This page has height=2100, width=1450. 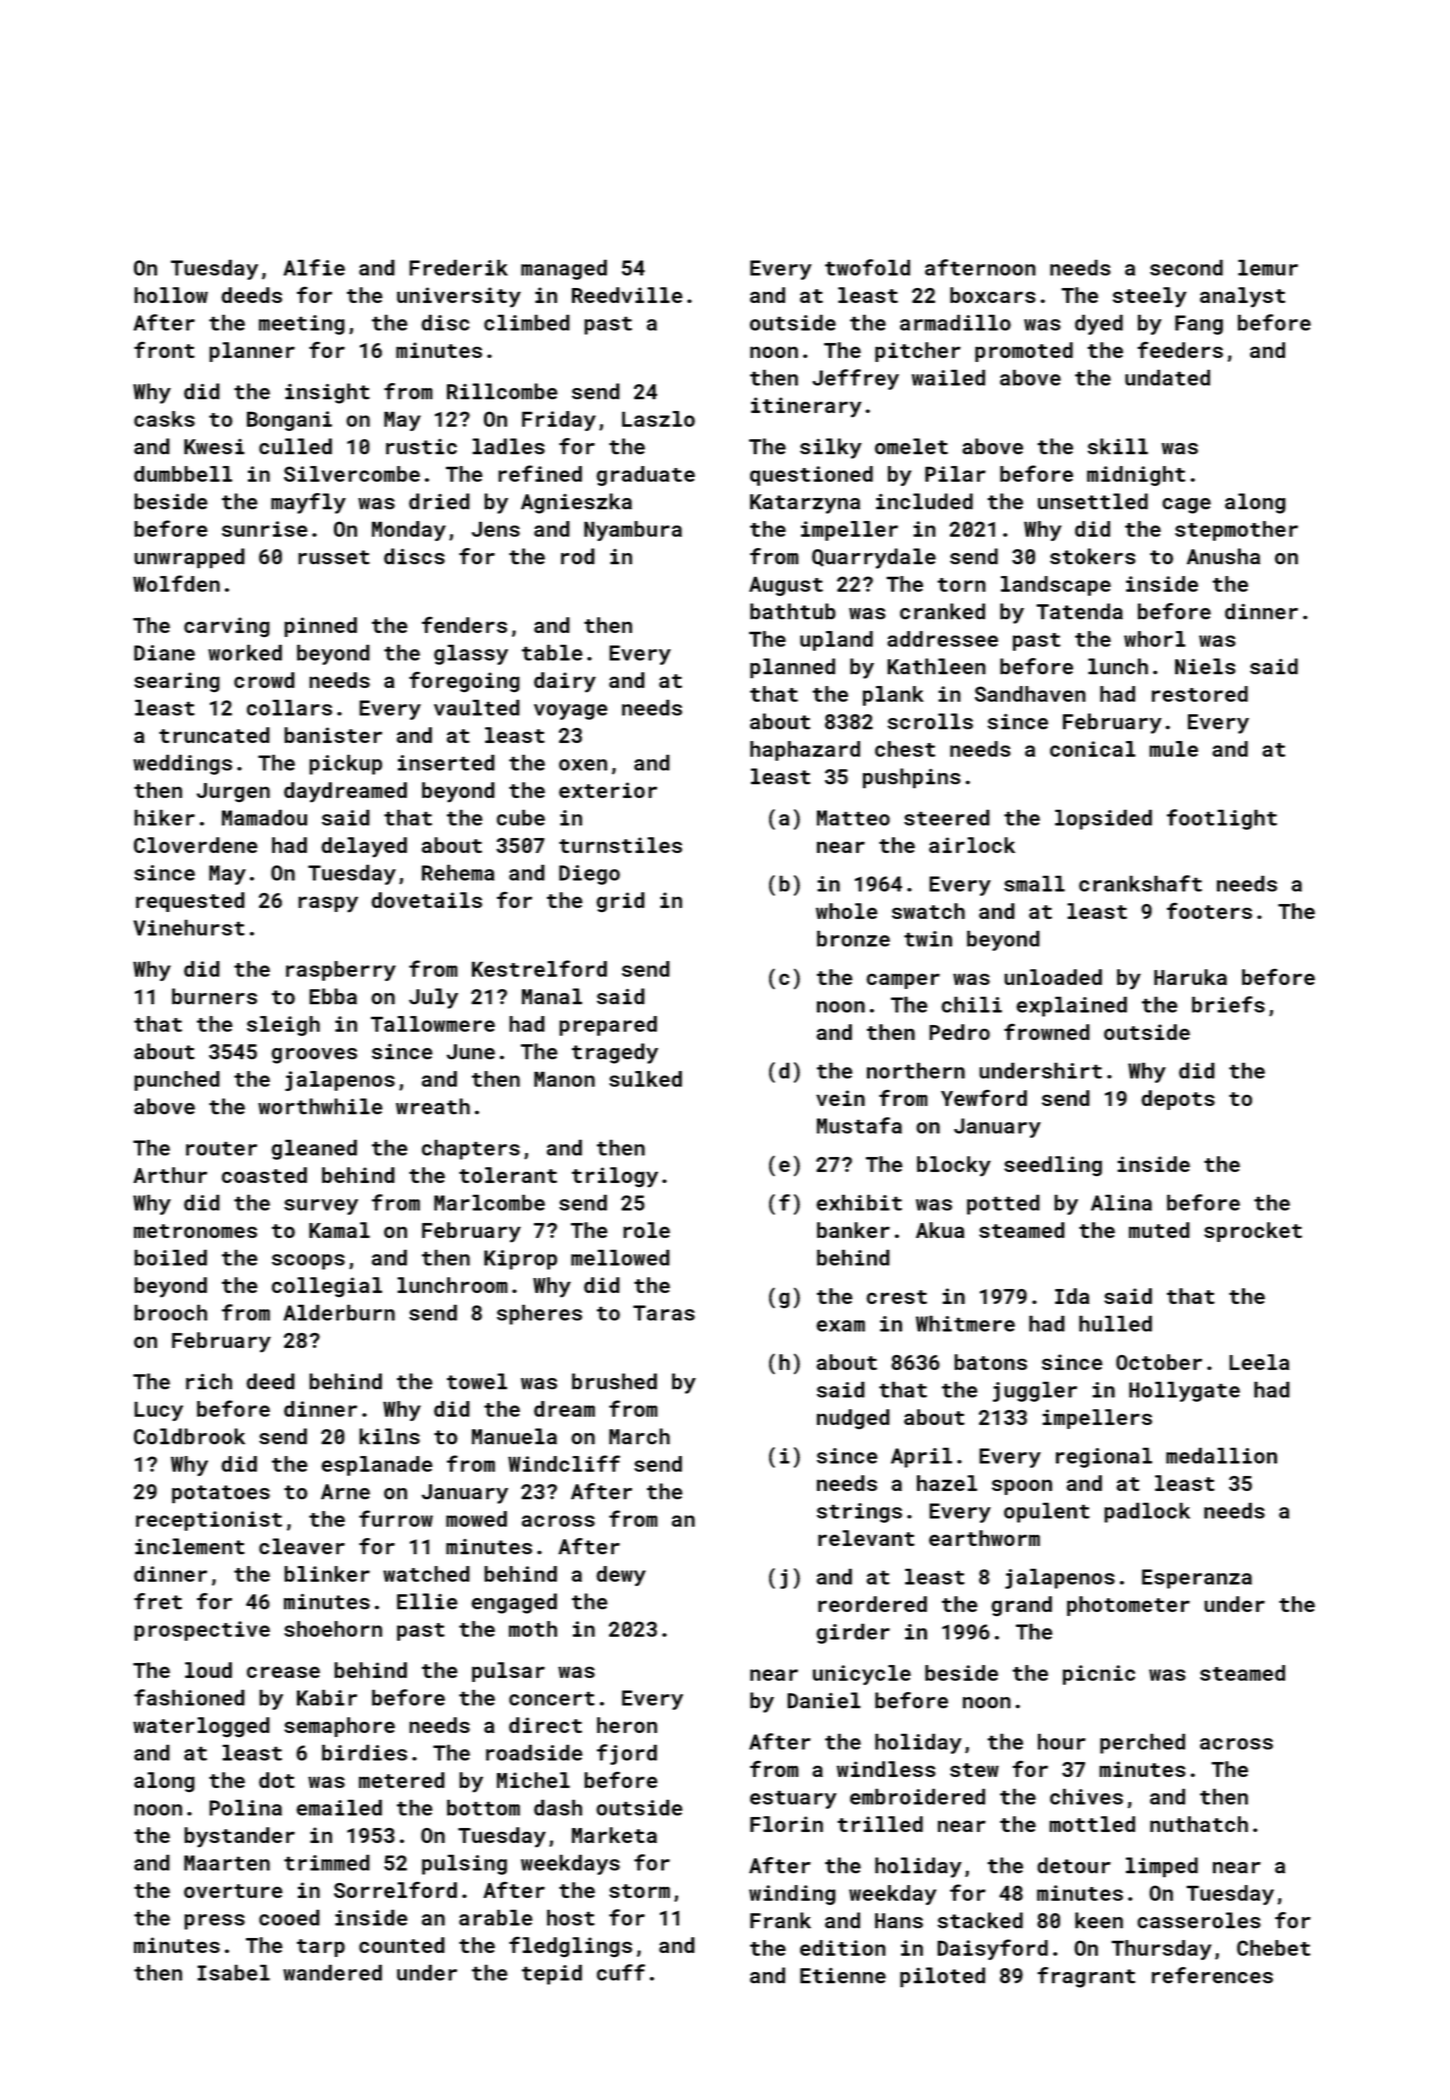 I want to click on Alfie, so click(x=314, y=267).
